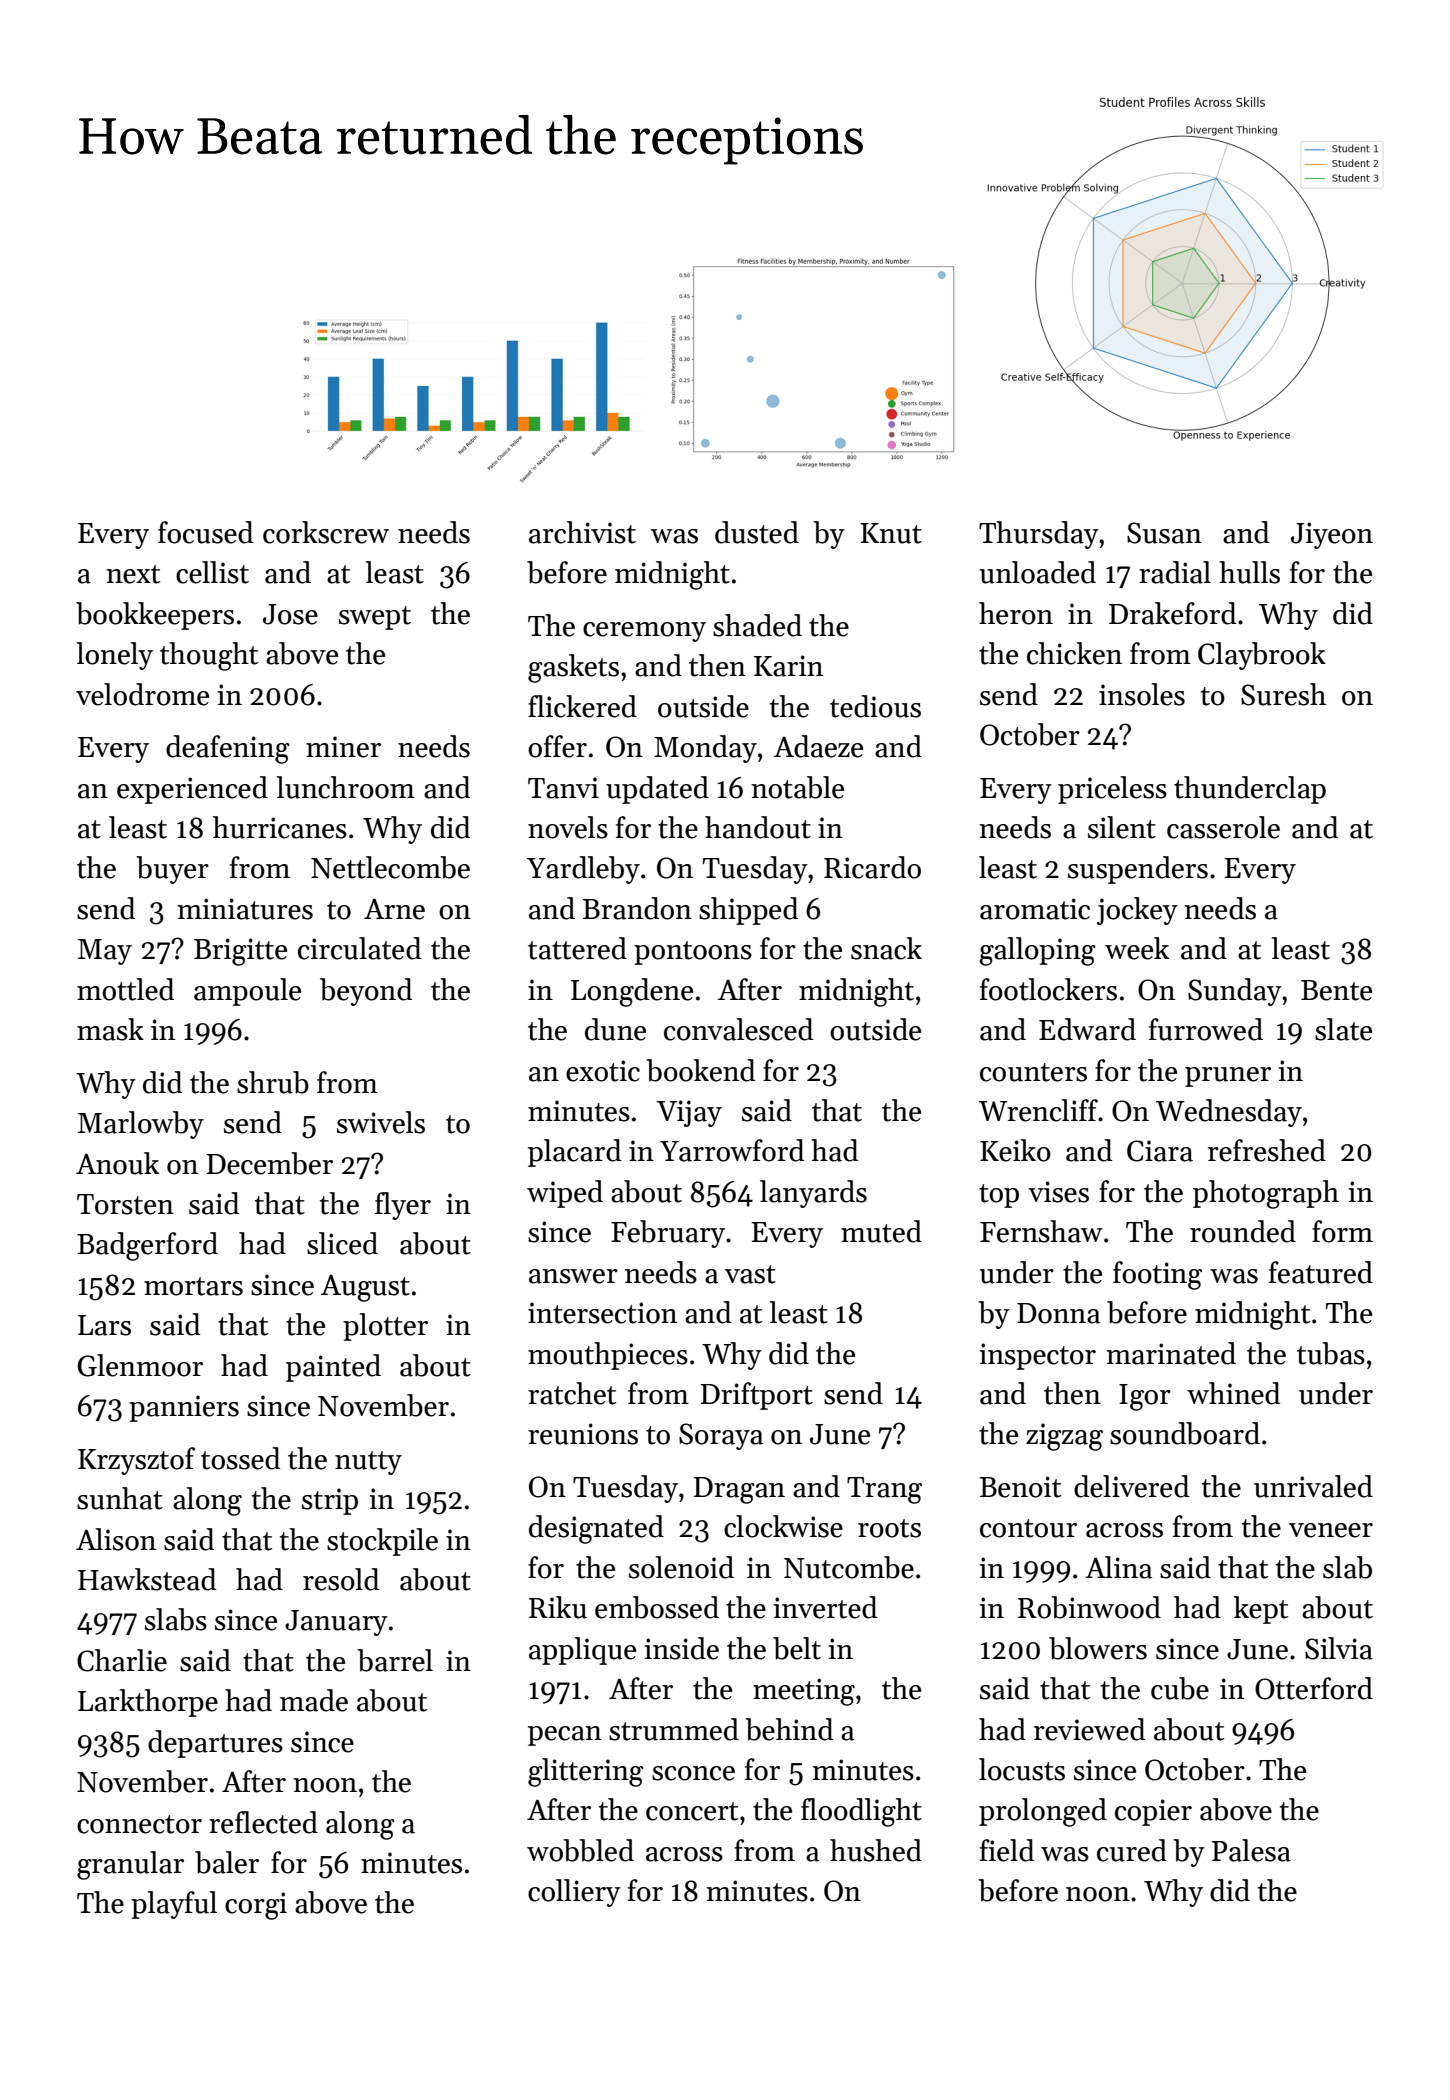 This screenshot has width=1450, height=2100. What do you see at coordinates (326, 532) in the screenshot?
I see `corkscrew` at bounding box center [326, 532].
